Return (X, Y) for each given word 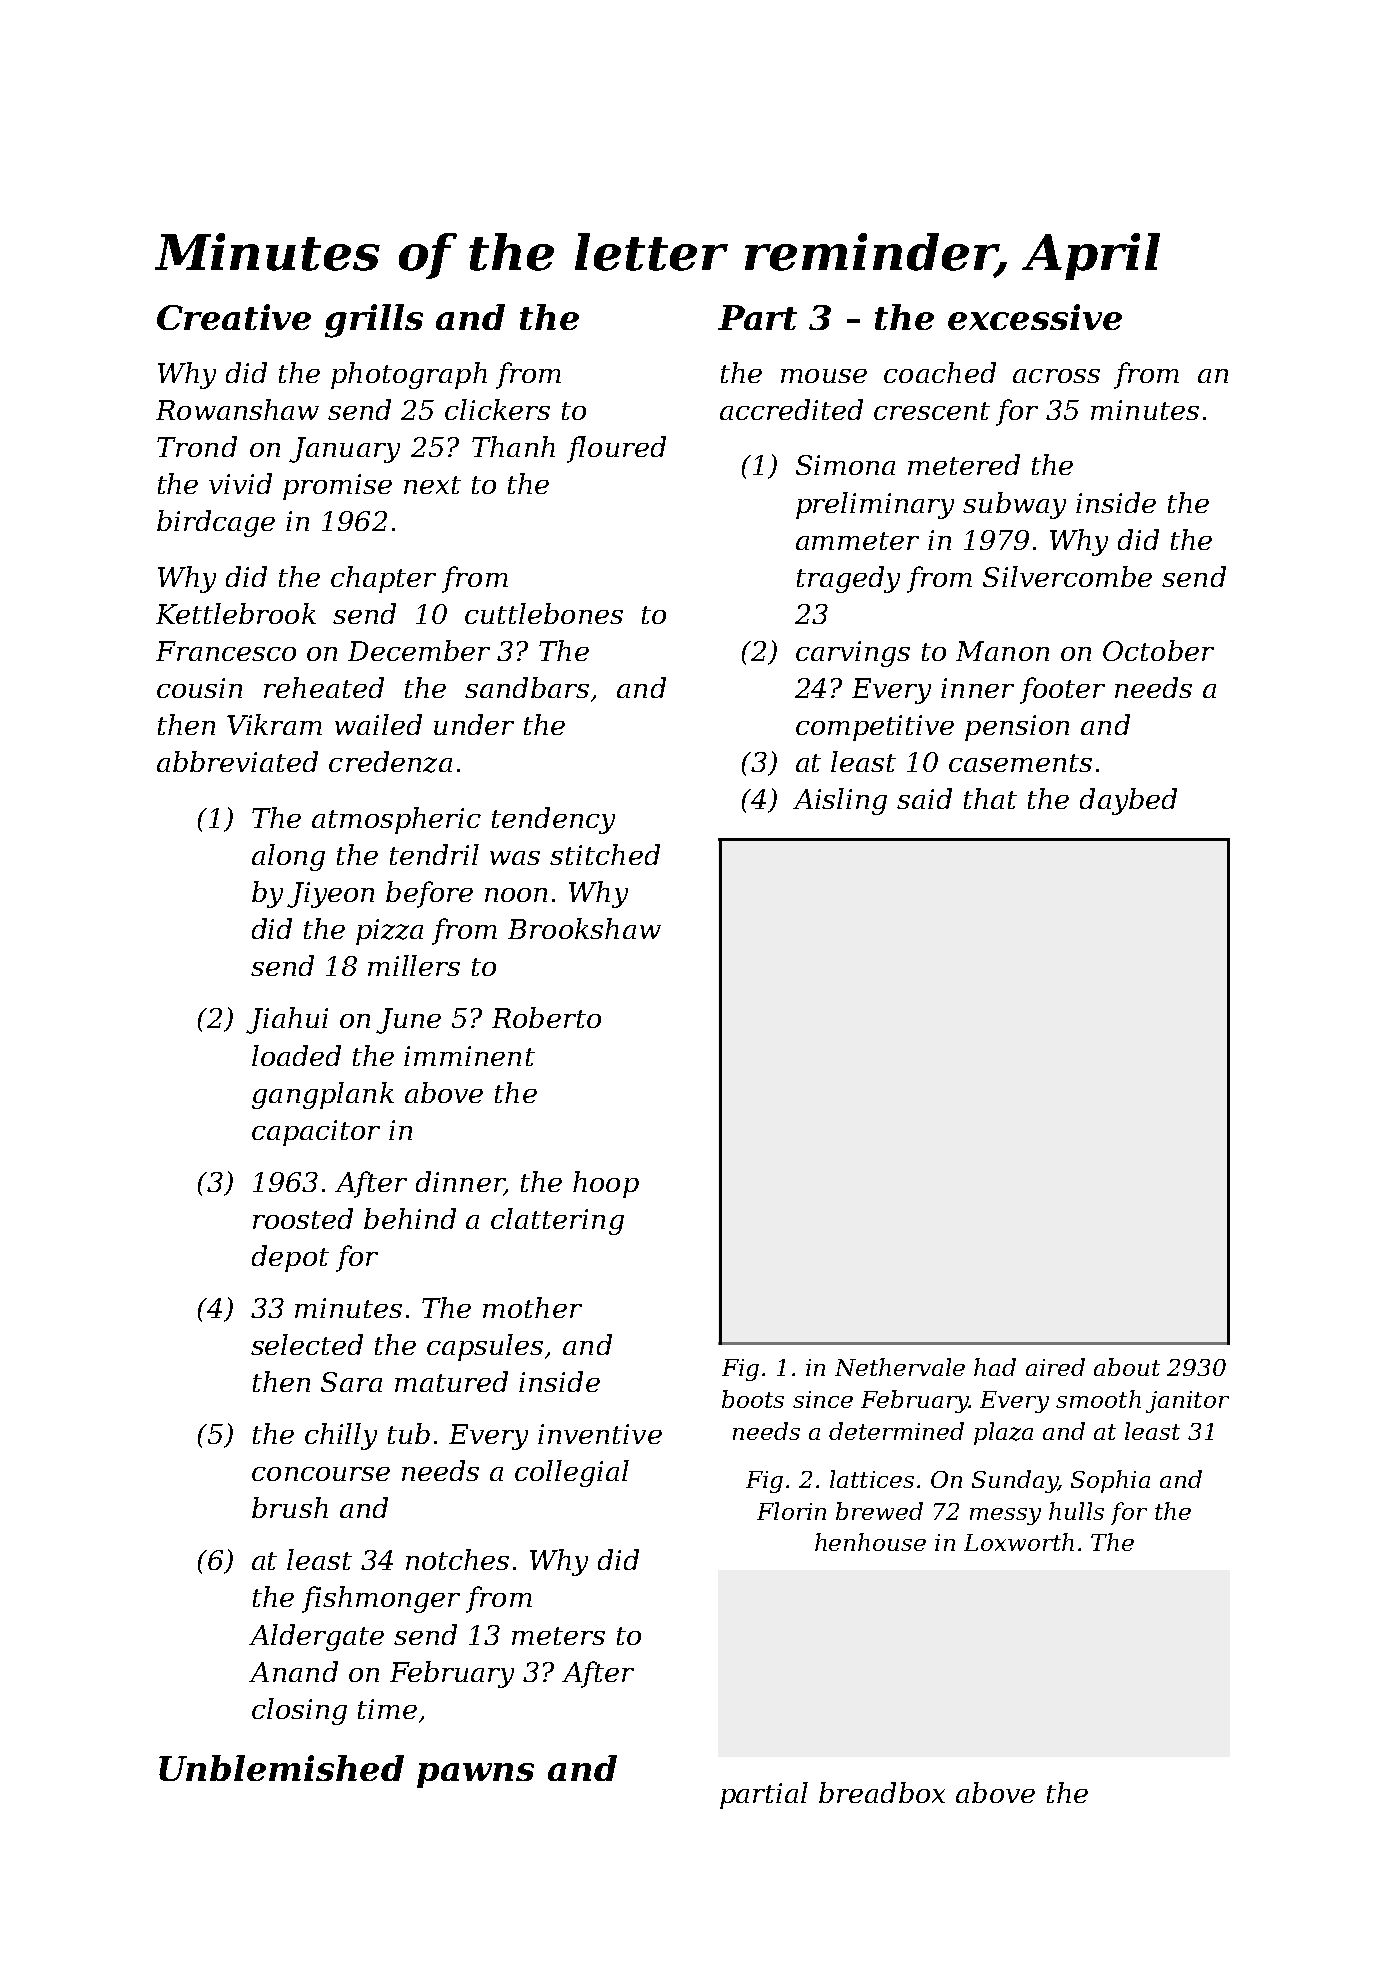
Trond (197, 446)
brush (290, 1507)
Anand (293, 1671)
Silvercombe (1067, 576)
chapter (383, 579)
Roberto (546, 1017)
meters (558, 1636)
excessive (1035, 317)
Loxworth (1019, 1542)
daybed (1128, 801)
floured (616, 449)
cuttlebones (544, 613)
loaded (296, 1055)
